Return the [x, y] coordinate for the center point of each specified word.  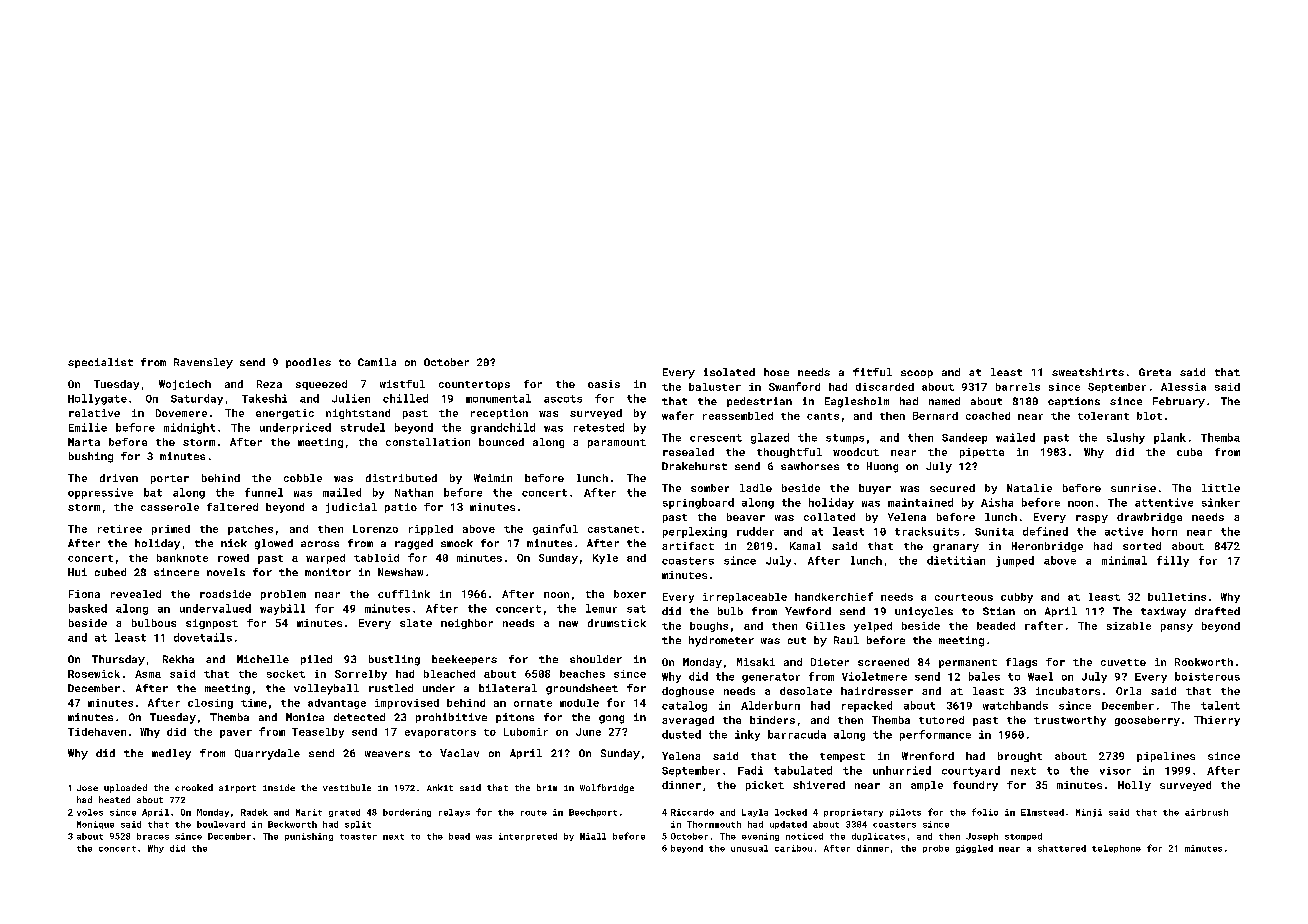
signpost [212, 624]
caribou [793, 848]
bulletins [1177, 597]
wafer [678, 415]
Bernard [935, 416]
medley [171, 754]
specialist [100, 363]
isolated [729, 372]
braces [153, 836]
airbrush [1206, 812]
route [534, 813]
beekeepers [464, 660]
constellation [428, 442]
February [1179, 402]
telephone [1116, 849]
